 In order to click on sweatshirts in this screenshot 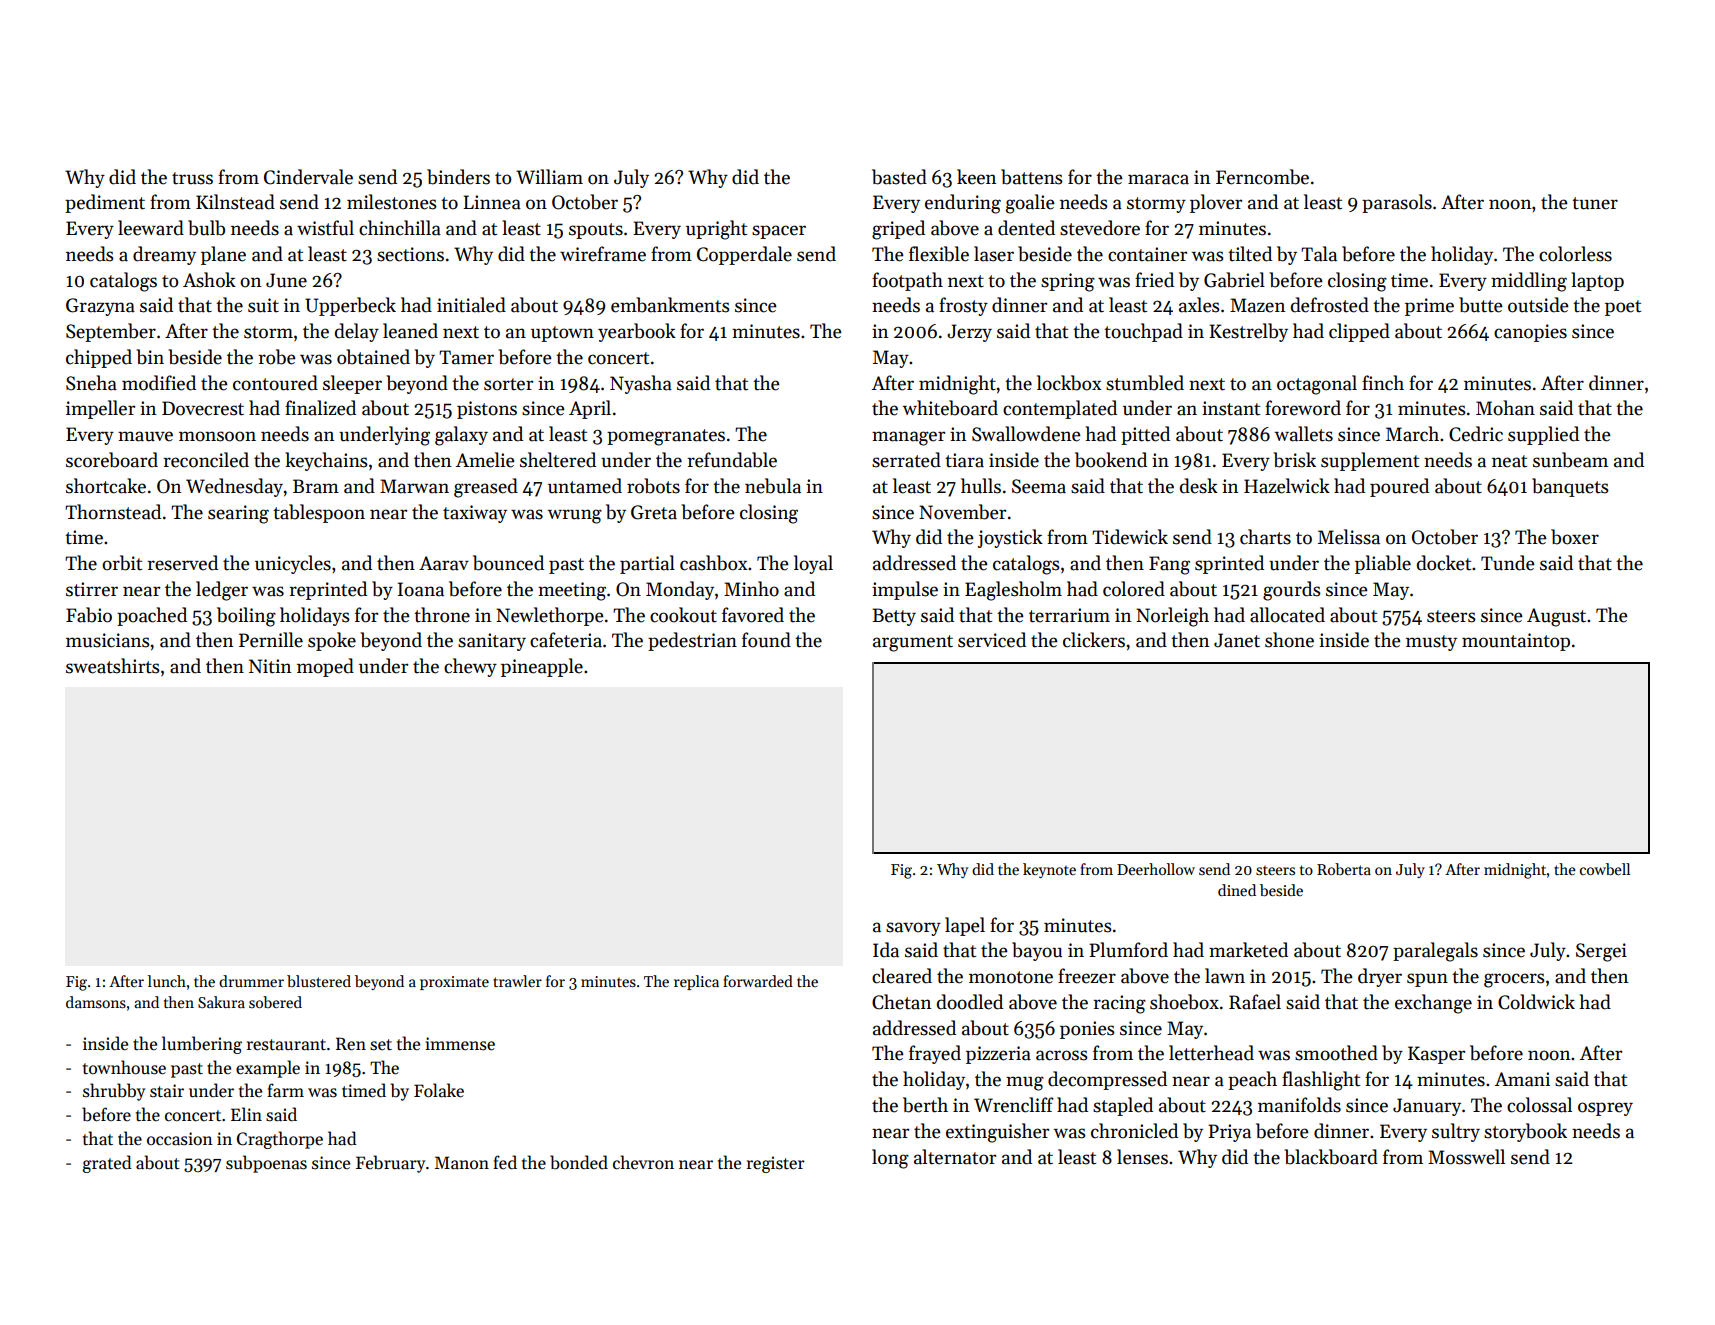, I will do `click(113, 666)`.
